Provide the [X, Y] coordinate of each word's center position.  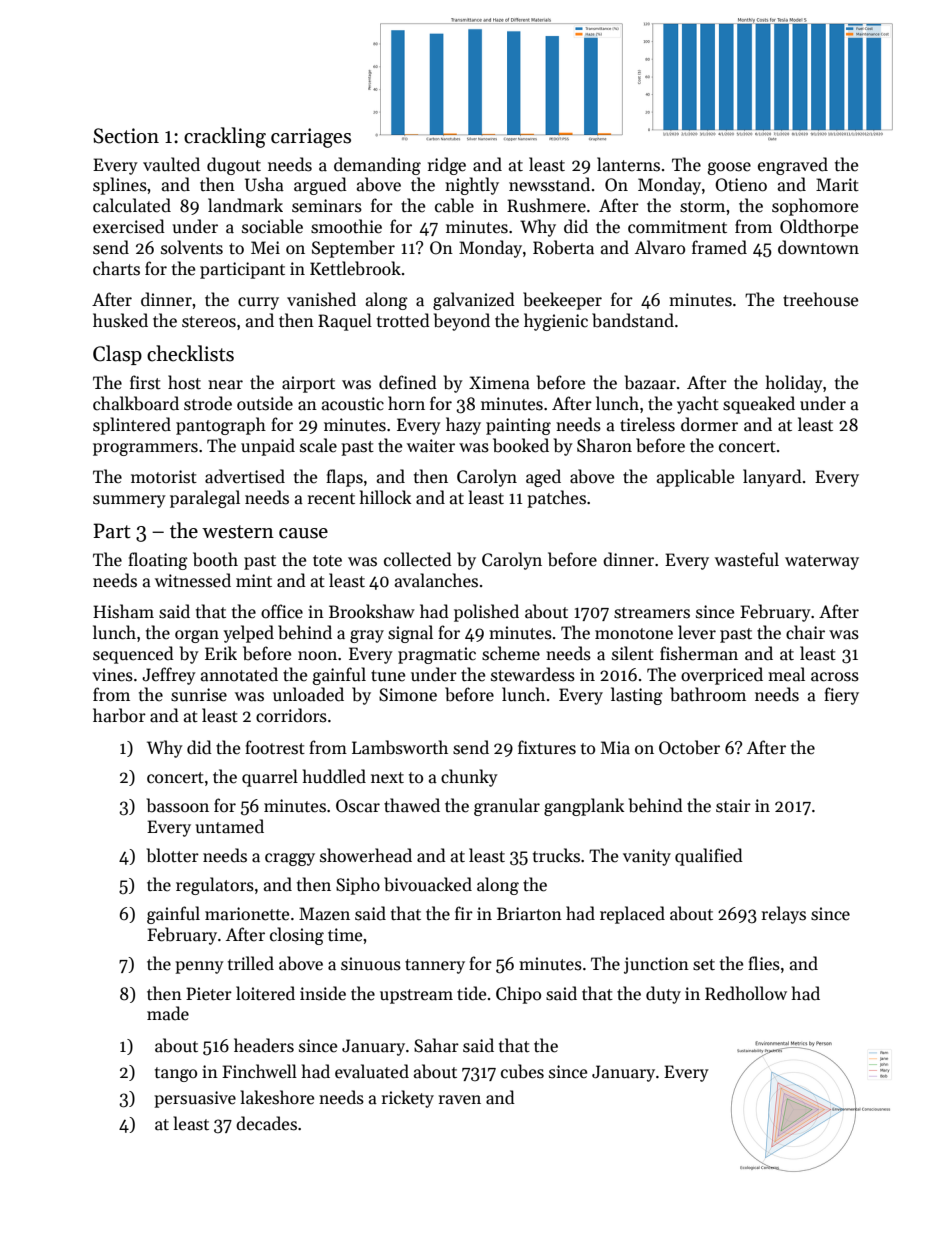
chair [805, 632]
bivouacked [428, 884]
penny [199, 967]
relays [784, 915]
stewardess [533, 674]
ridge [447, 166]
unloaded [308, 694]
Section [126, 136]
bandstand [633, 320]
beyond [462, 322]
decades [266, 1123]
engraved [793, 166]
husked [120, 320]
